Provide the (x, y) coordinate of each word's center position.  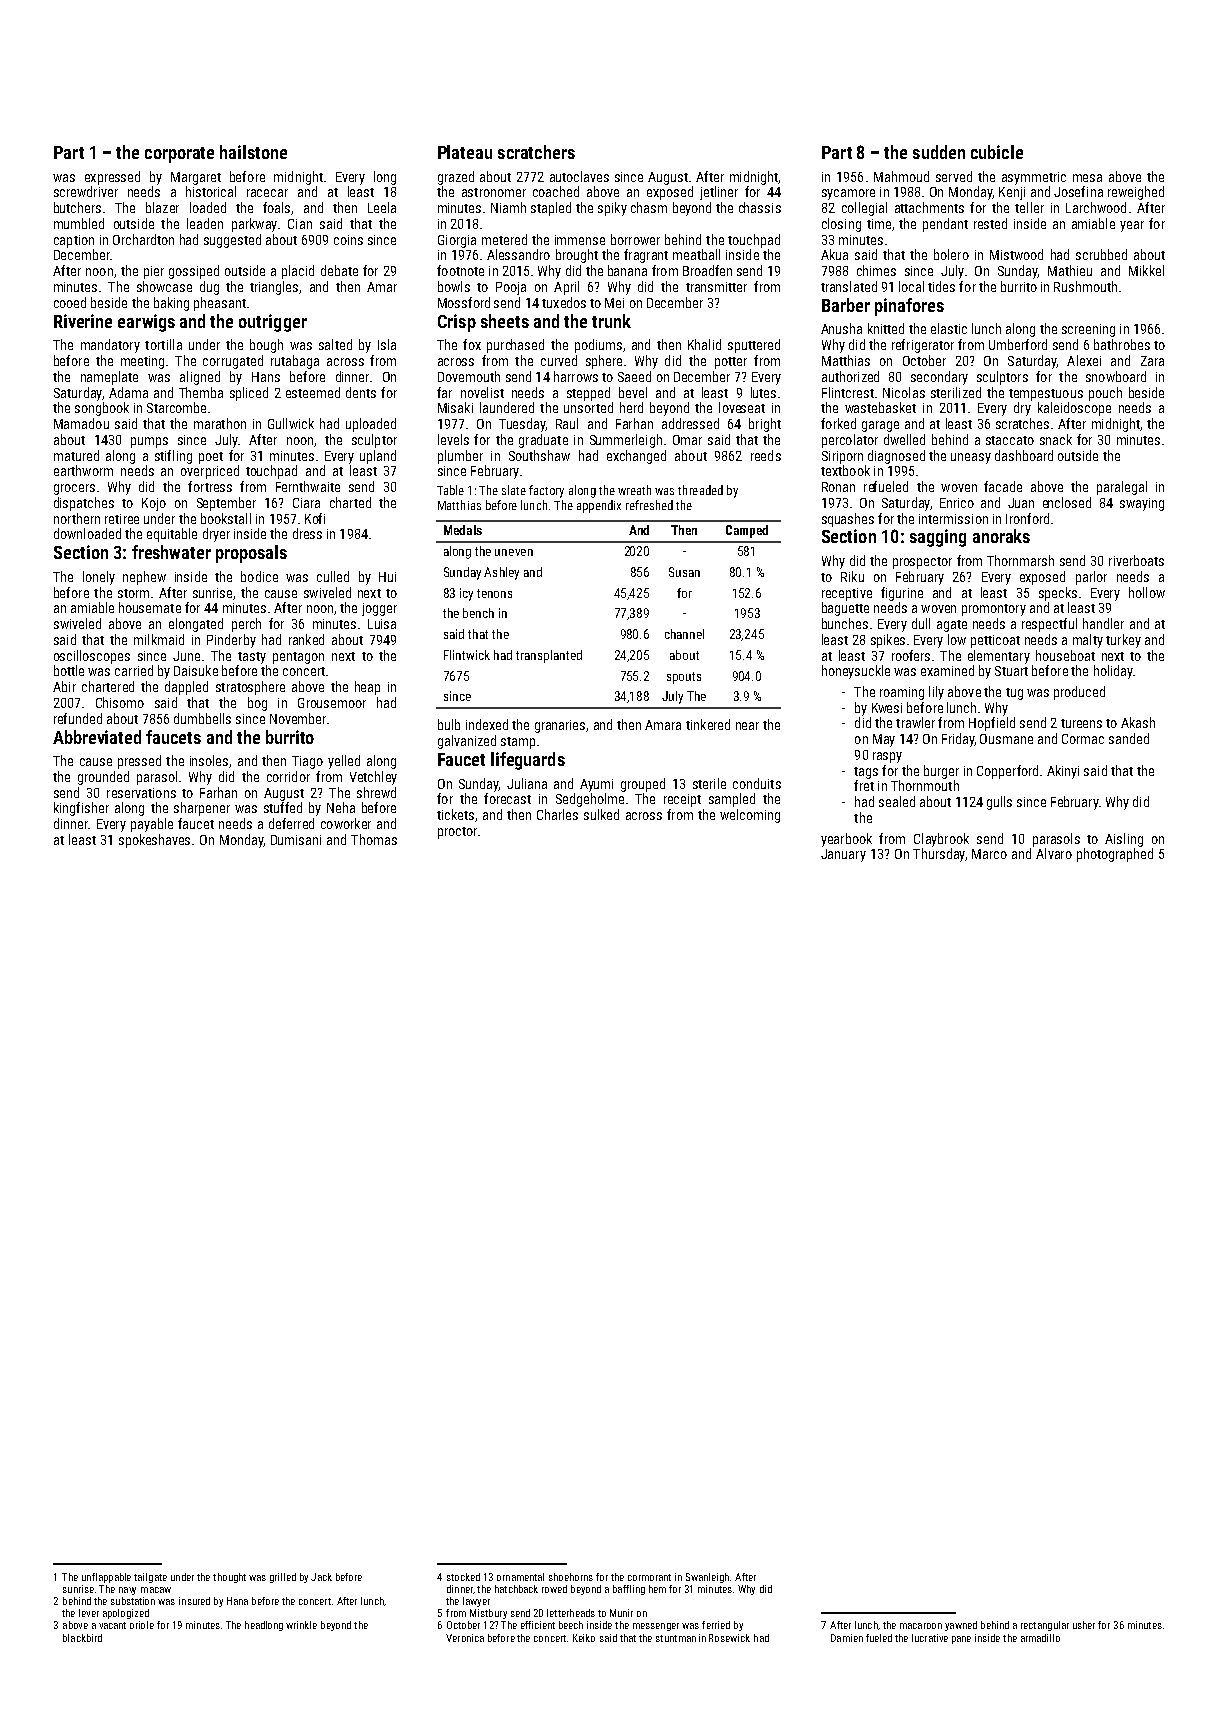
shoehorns (571, 1577)
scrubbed (1101, 254)
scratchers (536, 152)
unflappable (106, 1578)
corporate (179, 155)
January (843, 855)
